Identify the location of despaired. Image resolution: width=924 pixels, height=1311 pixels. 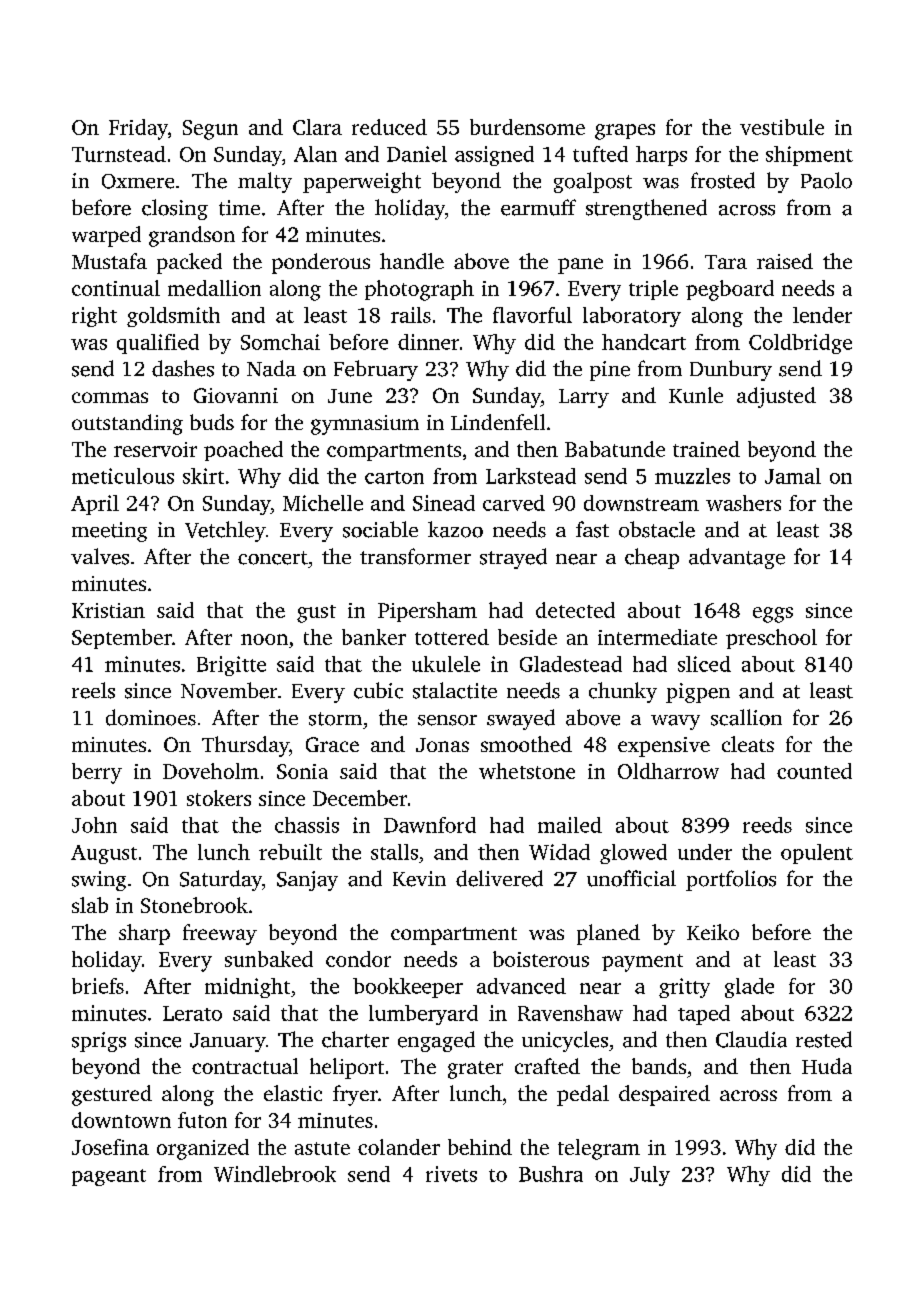
(664, 1095).
